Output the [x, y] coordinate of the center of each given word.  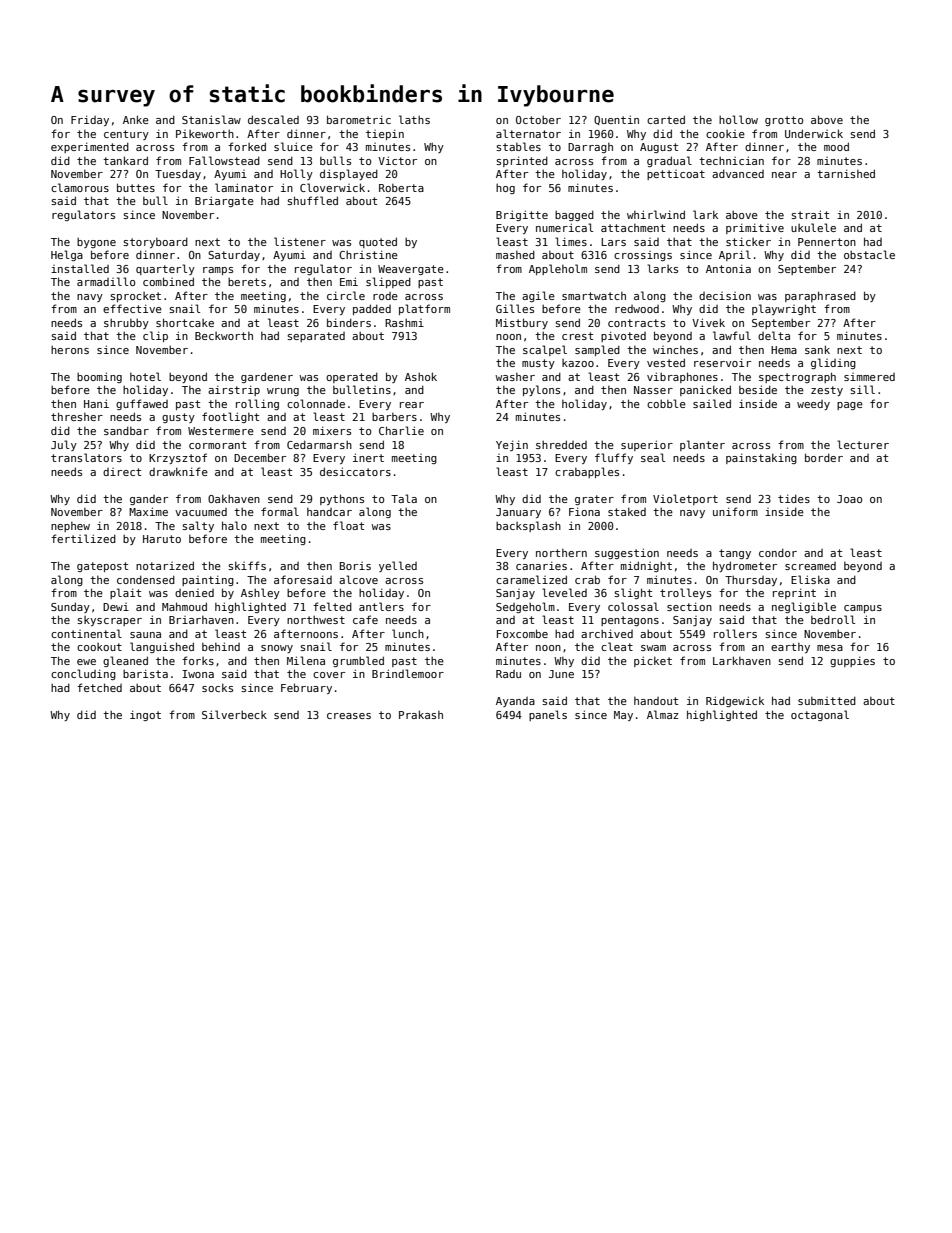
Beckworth [224, 336]
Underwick [814, 133]
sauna [145, 635]
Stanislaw [211, 119]
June [561, 674]
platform [424, 309]
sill [862, 389]
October [538, 120]
